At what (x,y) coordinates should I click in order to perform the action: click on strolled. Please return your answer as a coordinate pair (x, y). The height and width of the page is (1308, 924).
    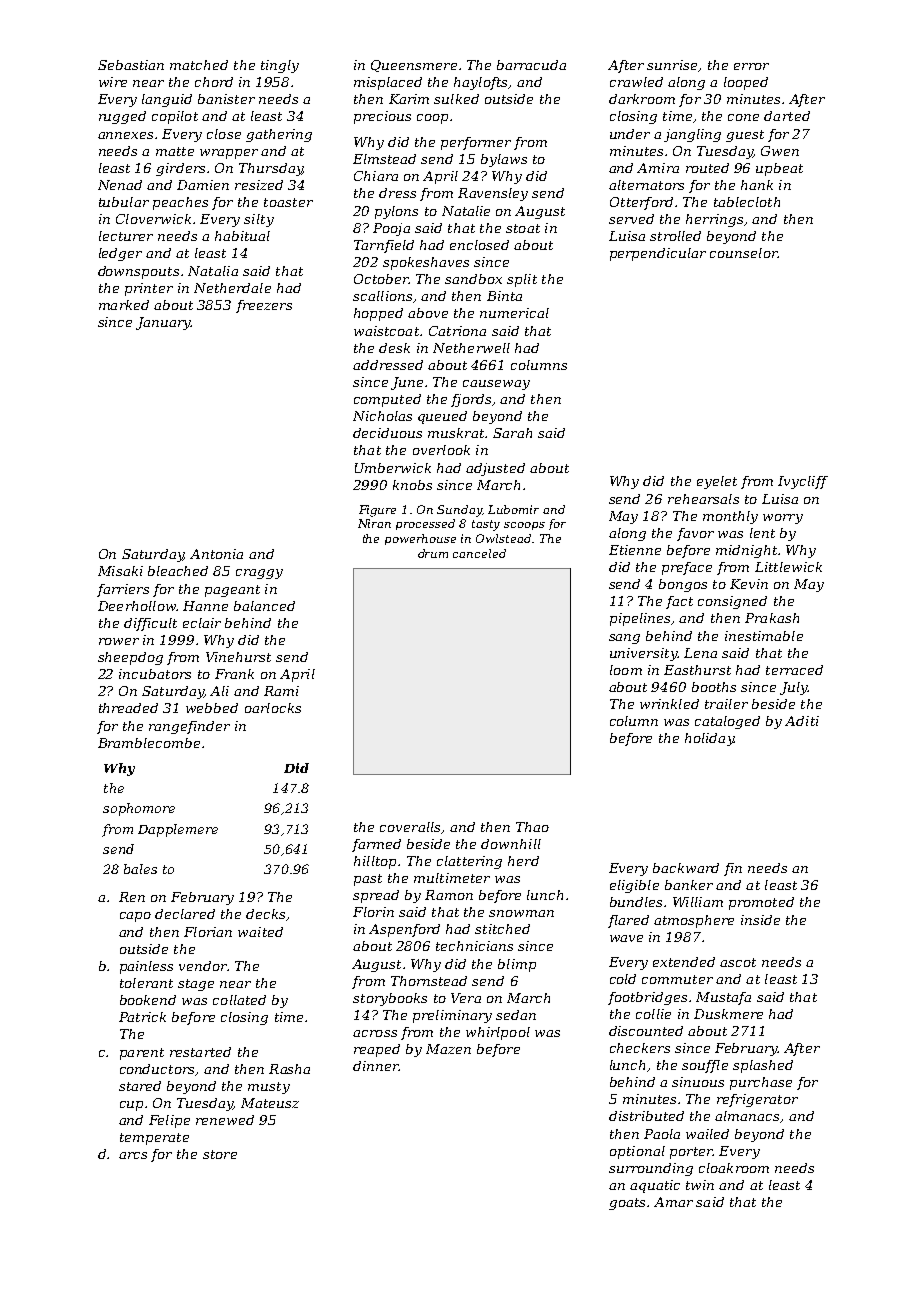
    Looking at the image, I should click on (675, 236).
